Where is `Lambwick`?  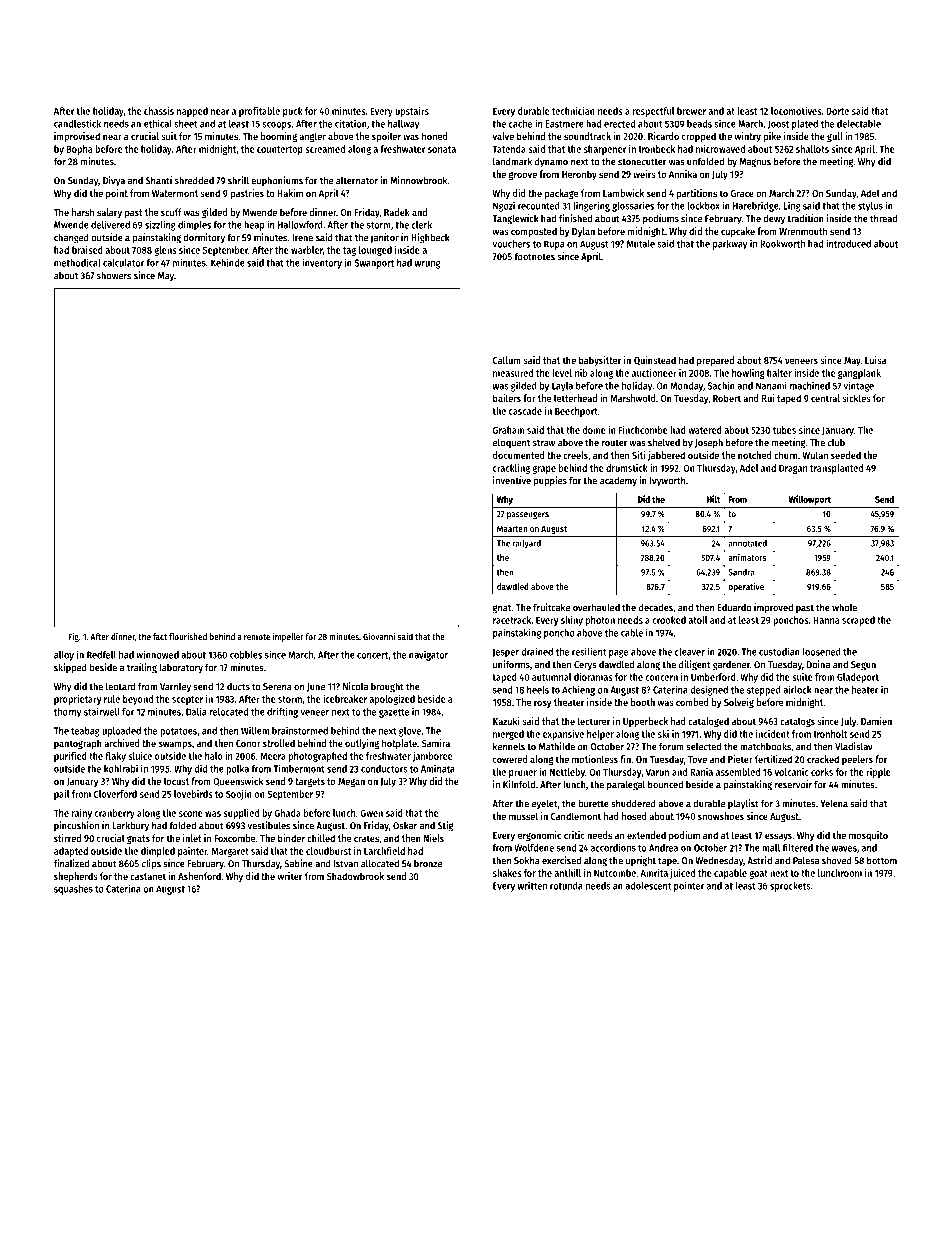
Lambwick is located at coordinates (623, 193).
